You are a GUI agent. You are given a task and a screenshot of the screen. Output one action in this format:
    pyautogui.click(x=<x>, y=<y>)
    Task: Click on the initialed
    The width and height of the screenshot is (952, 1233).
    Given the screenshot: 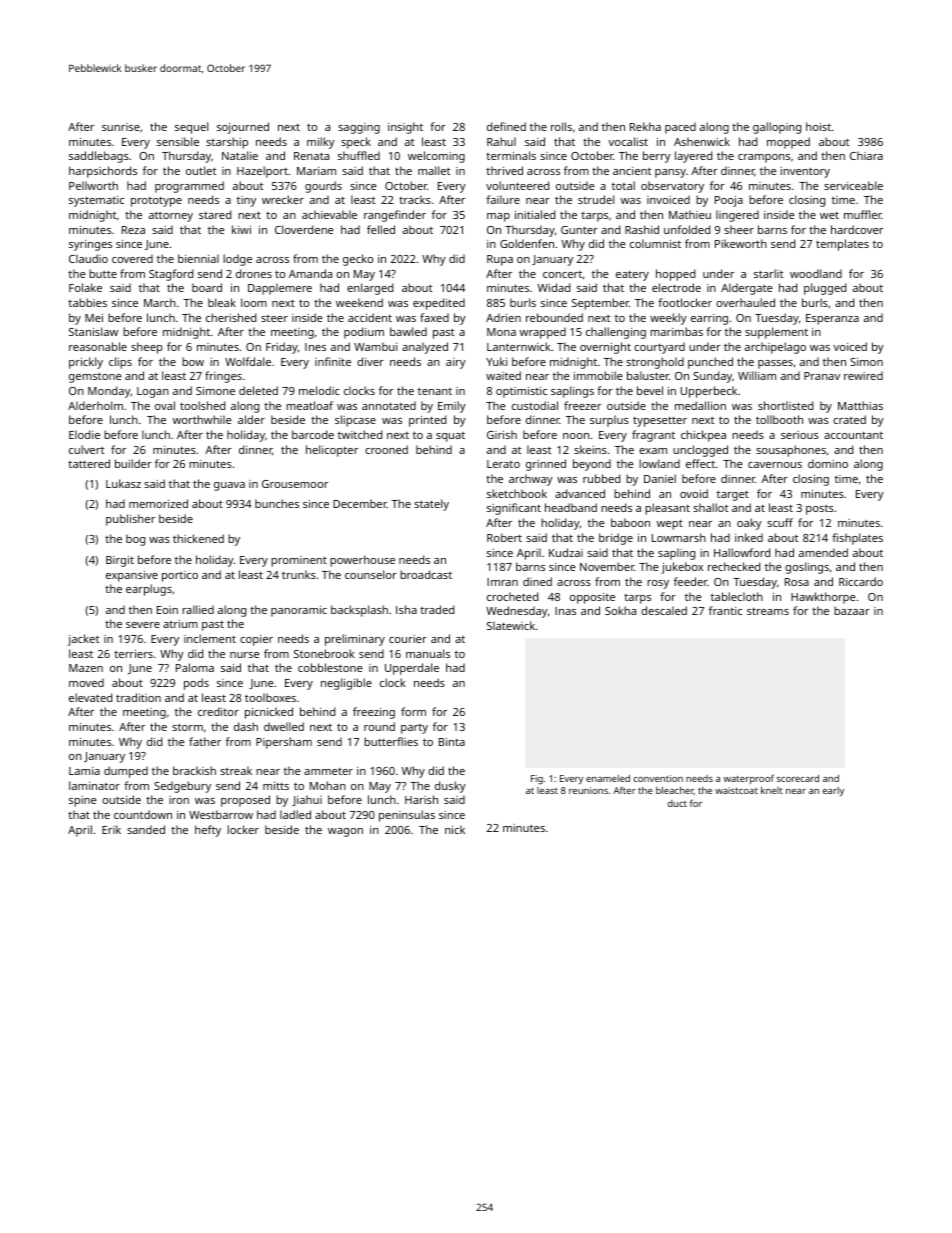 What is the action you would take?
    pyautogui.click(x=535, y=214)
